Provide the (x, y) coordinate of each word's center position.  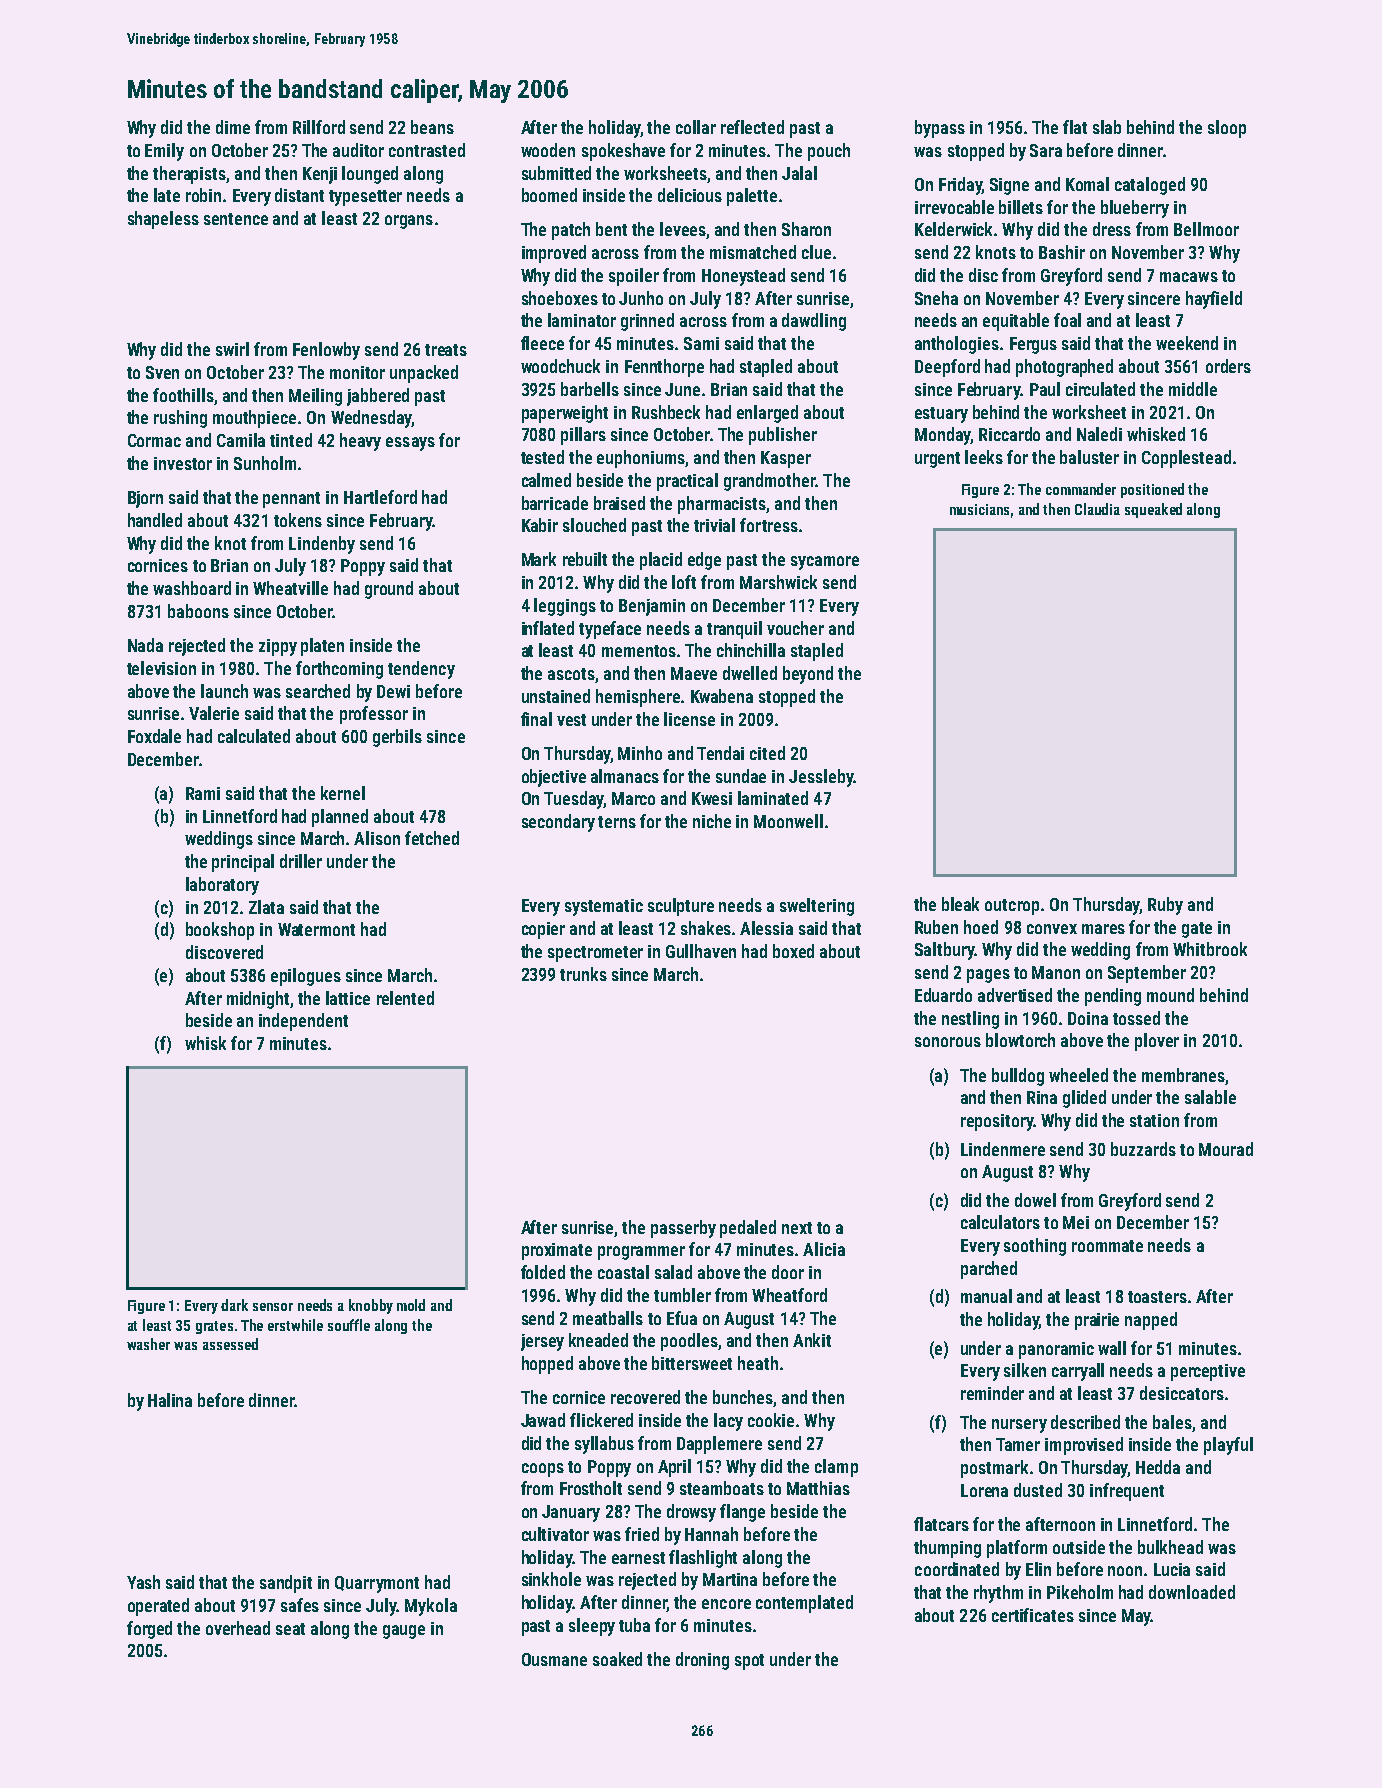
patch (571, 231)
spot (749, 1662)
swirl (232, 349)
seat (290, 1629)
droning (702, 1661)
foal (1067, 320)
